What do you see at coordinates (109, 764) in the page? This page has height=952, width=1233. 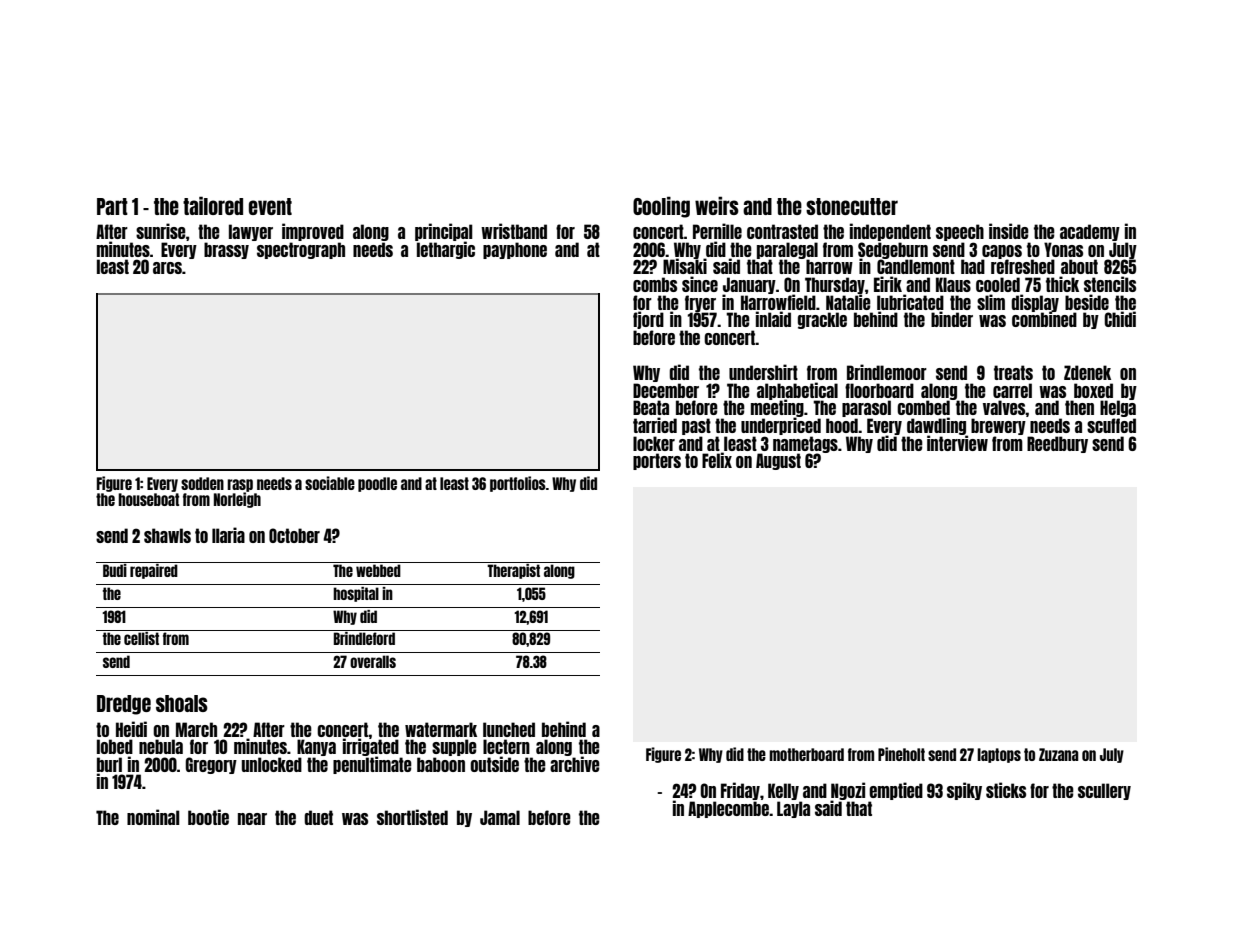 I see `burl` at bounding box center [109, 764].
